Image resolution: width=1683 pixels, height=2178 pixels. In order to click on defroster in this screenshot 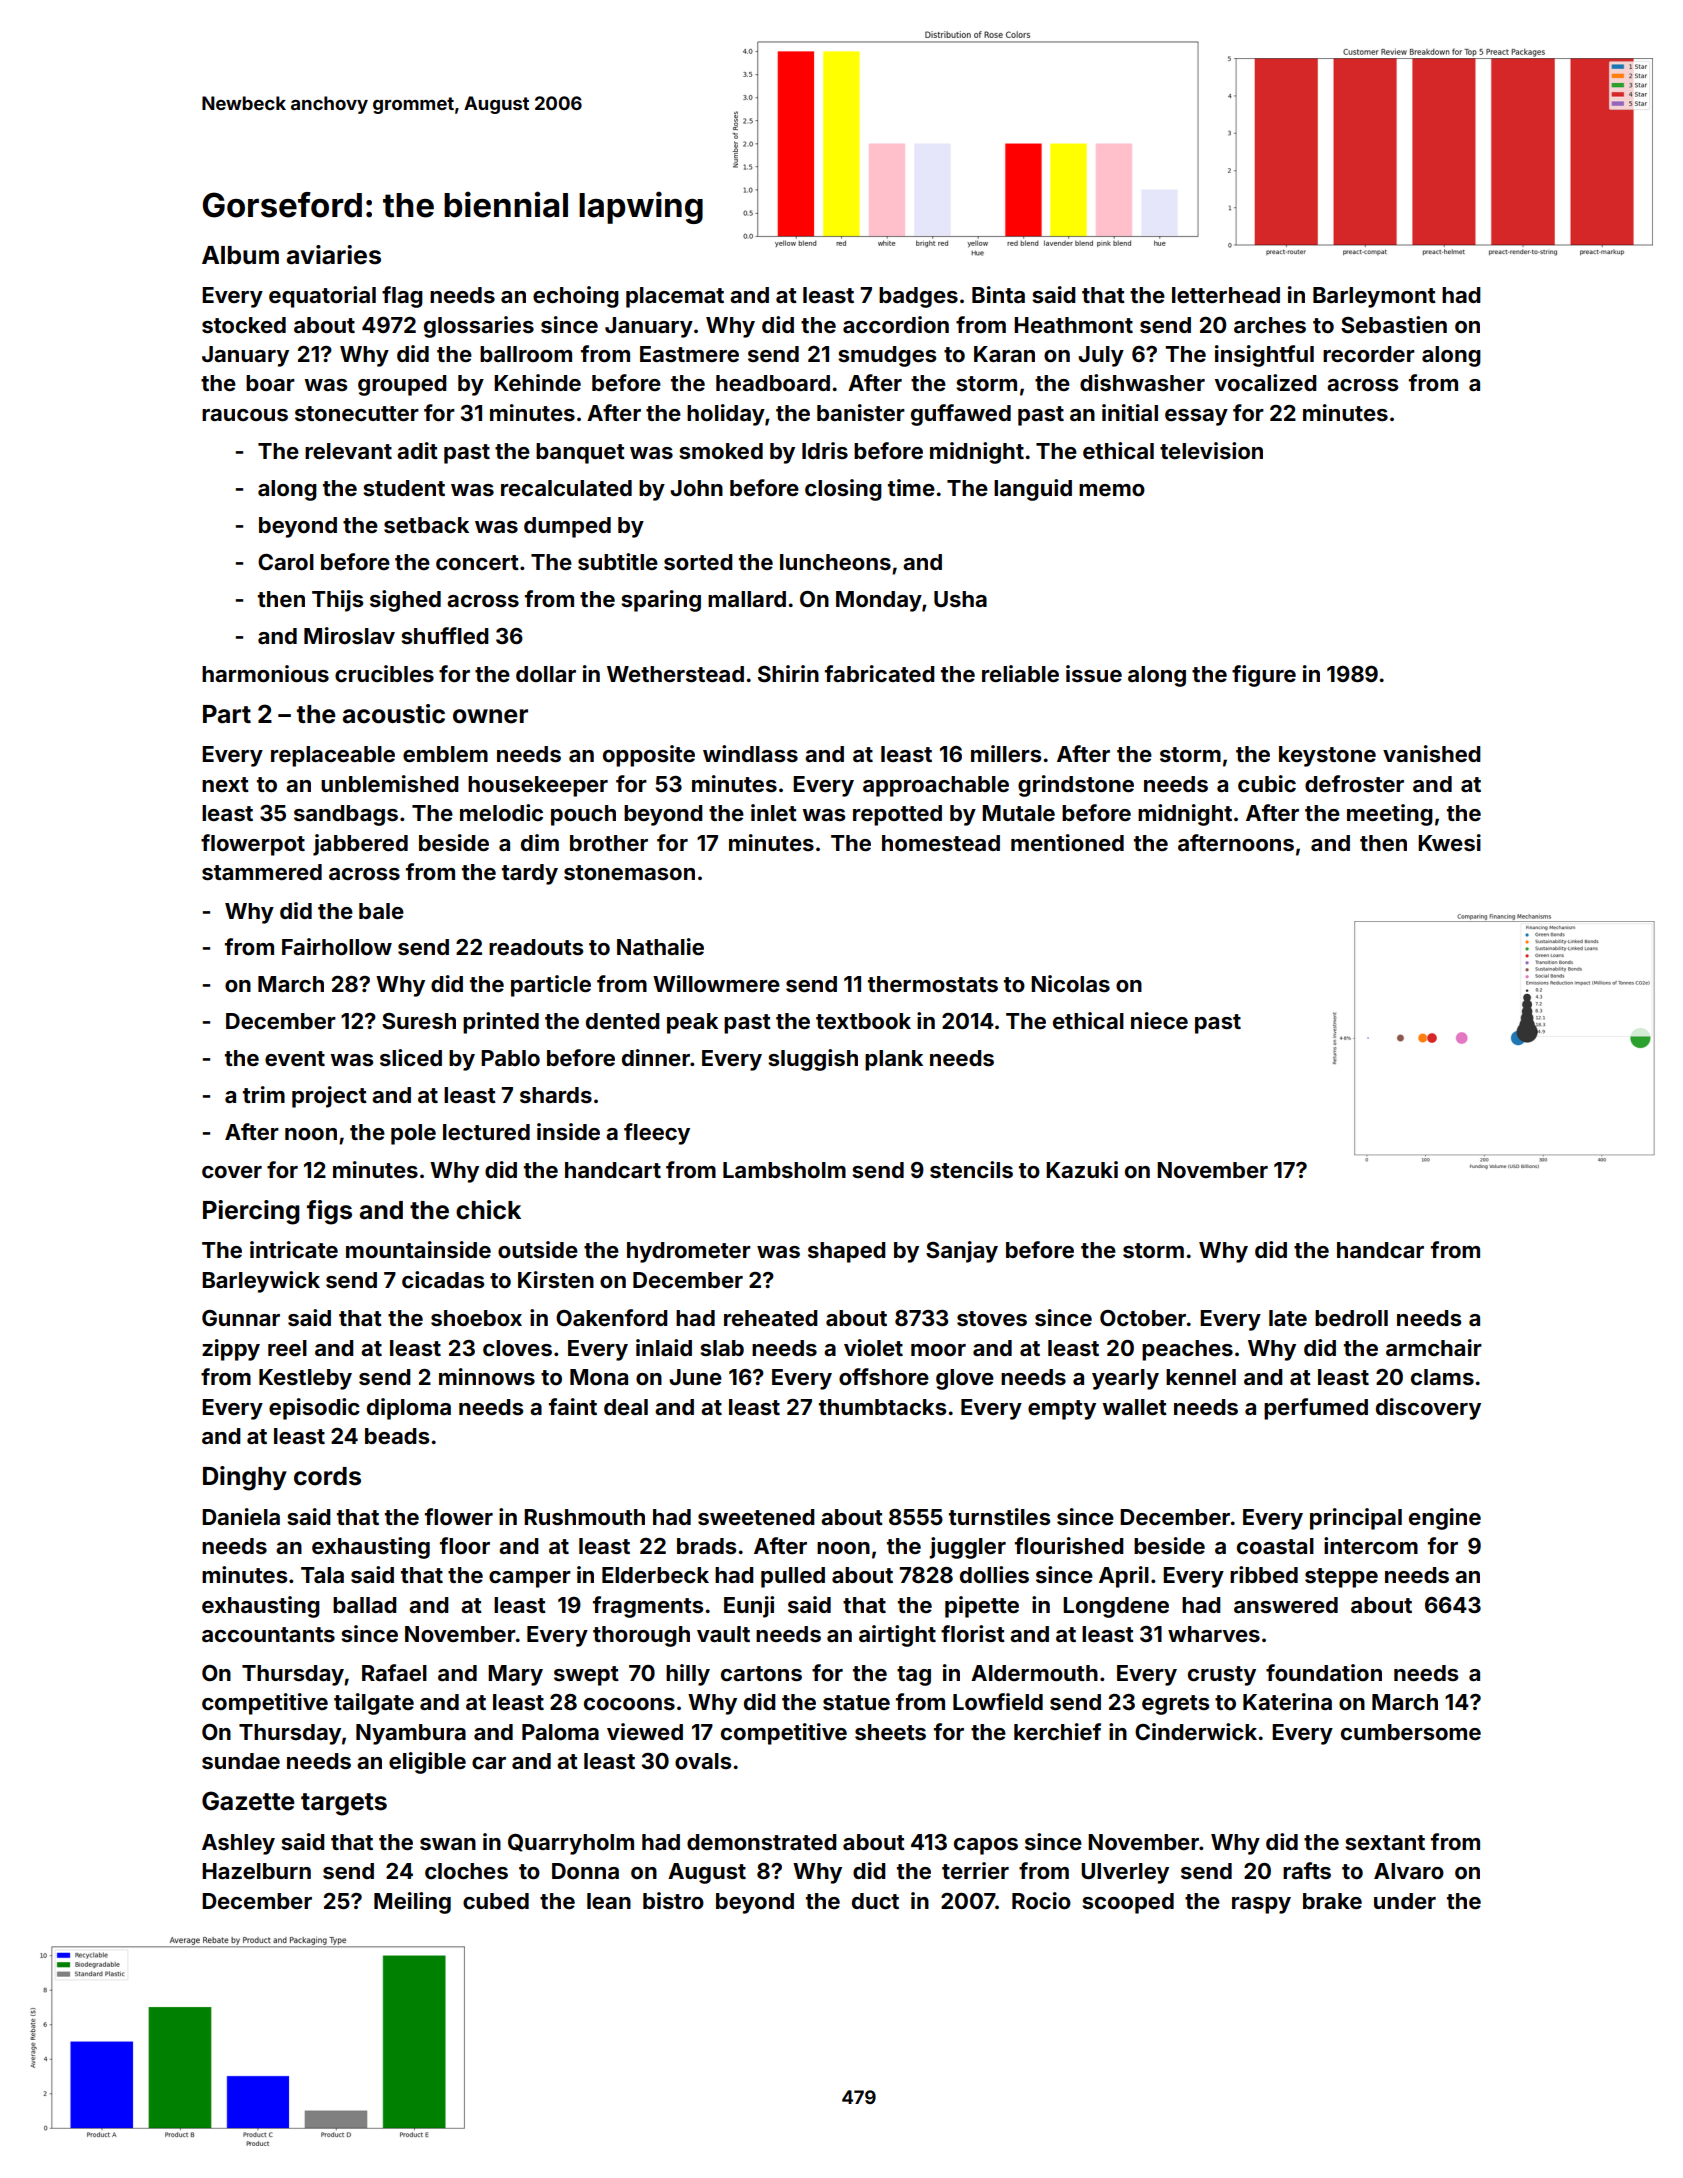, I will do `click(1354, 783)`.
